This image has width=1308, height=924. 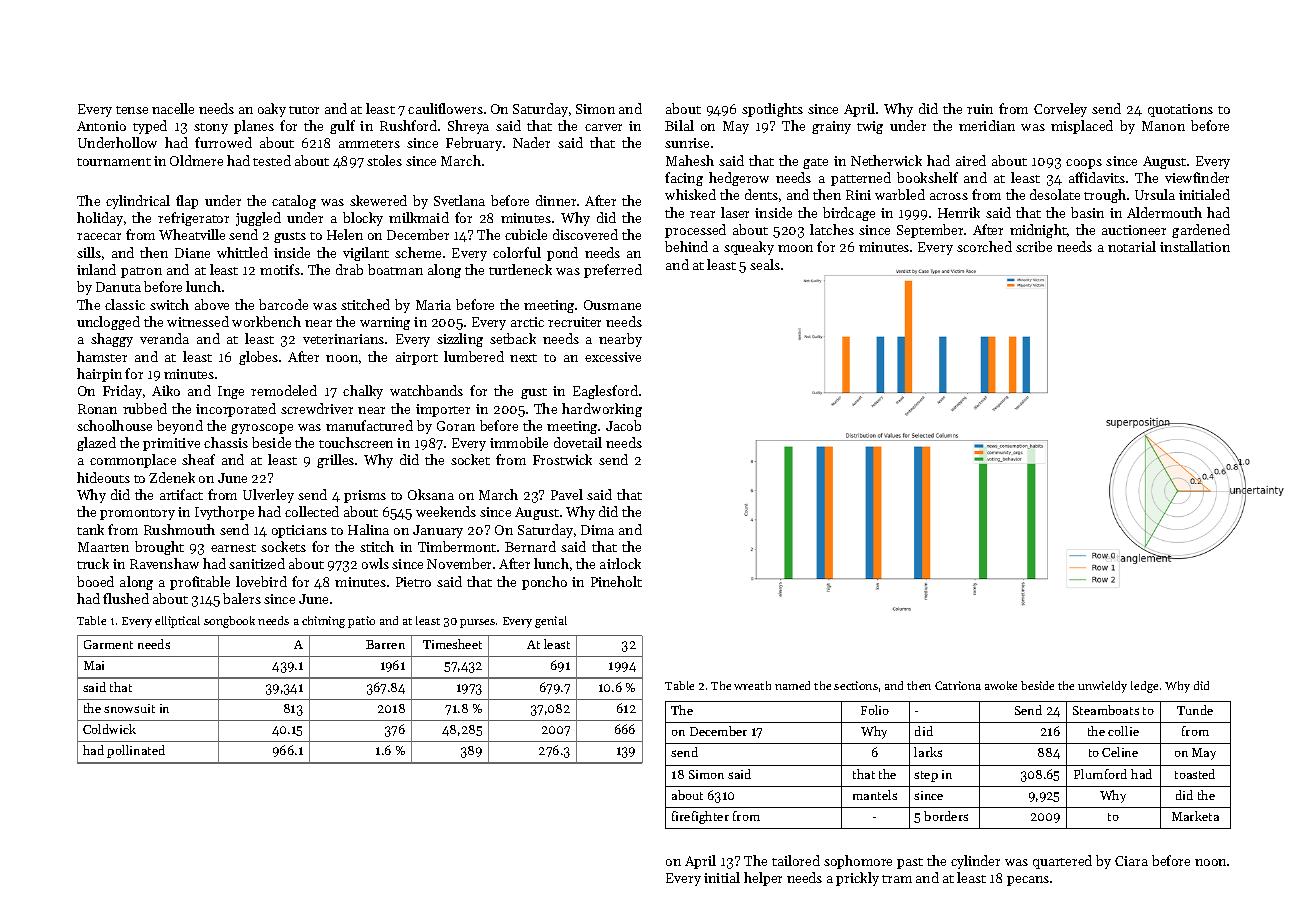 What do you see at coordinates (136, 751) in the image?
I see `pollinated` at bounding box center [136, 751].
